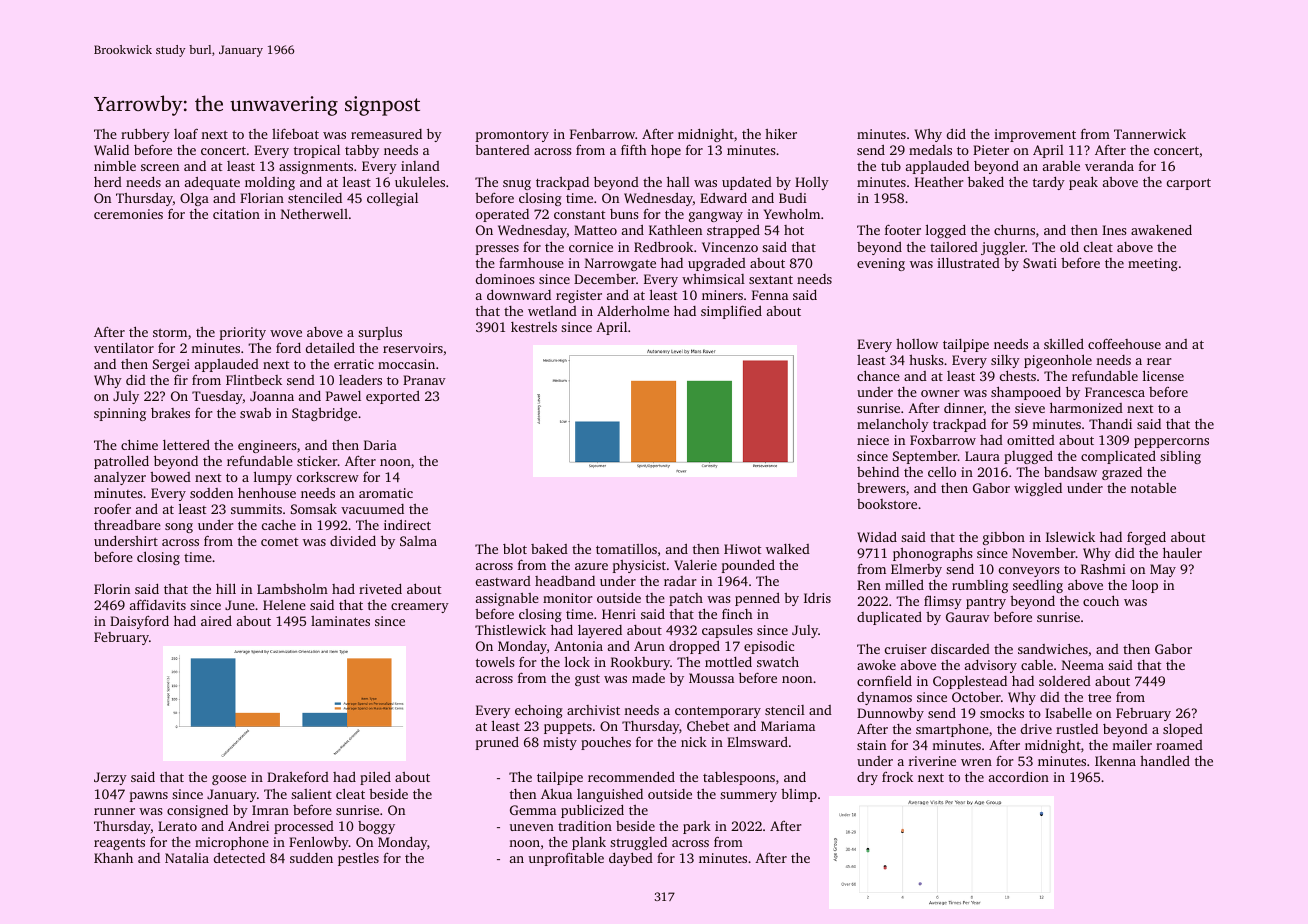 The height and width of the screenshot is (924, 1308). What do you see at coordinates (113, 857) in the screenshot?
I see `Khanh` at bounding box center [113, 857].
